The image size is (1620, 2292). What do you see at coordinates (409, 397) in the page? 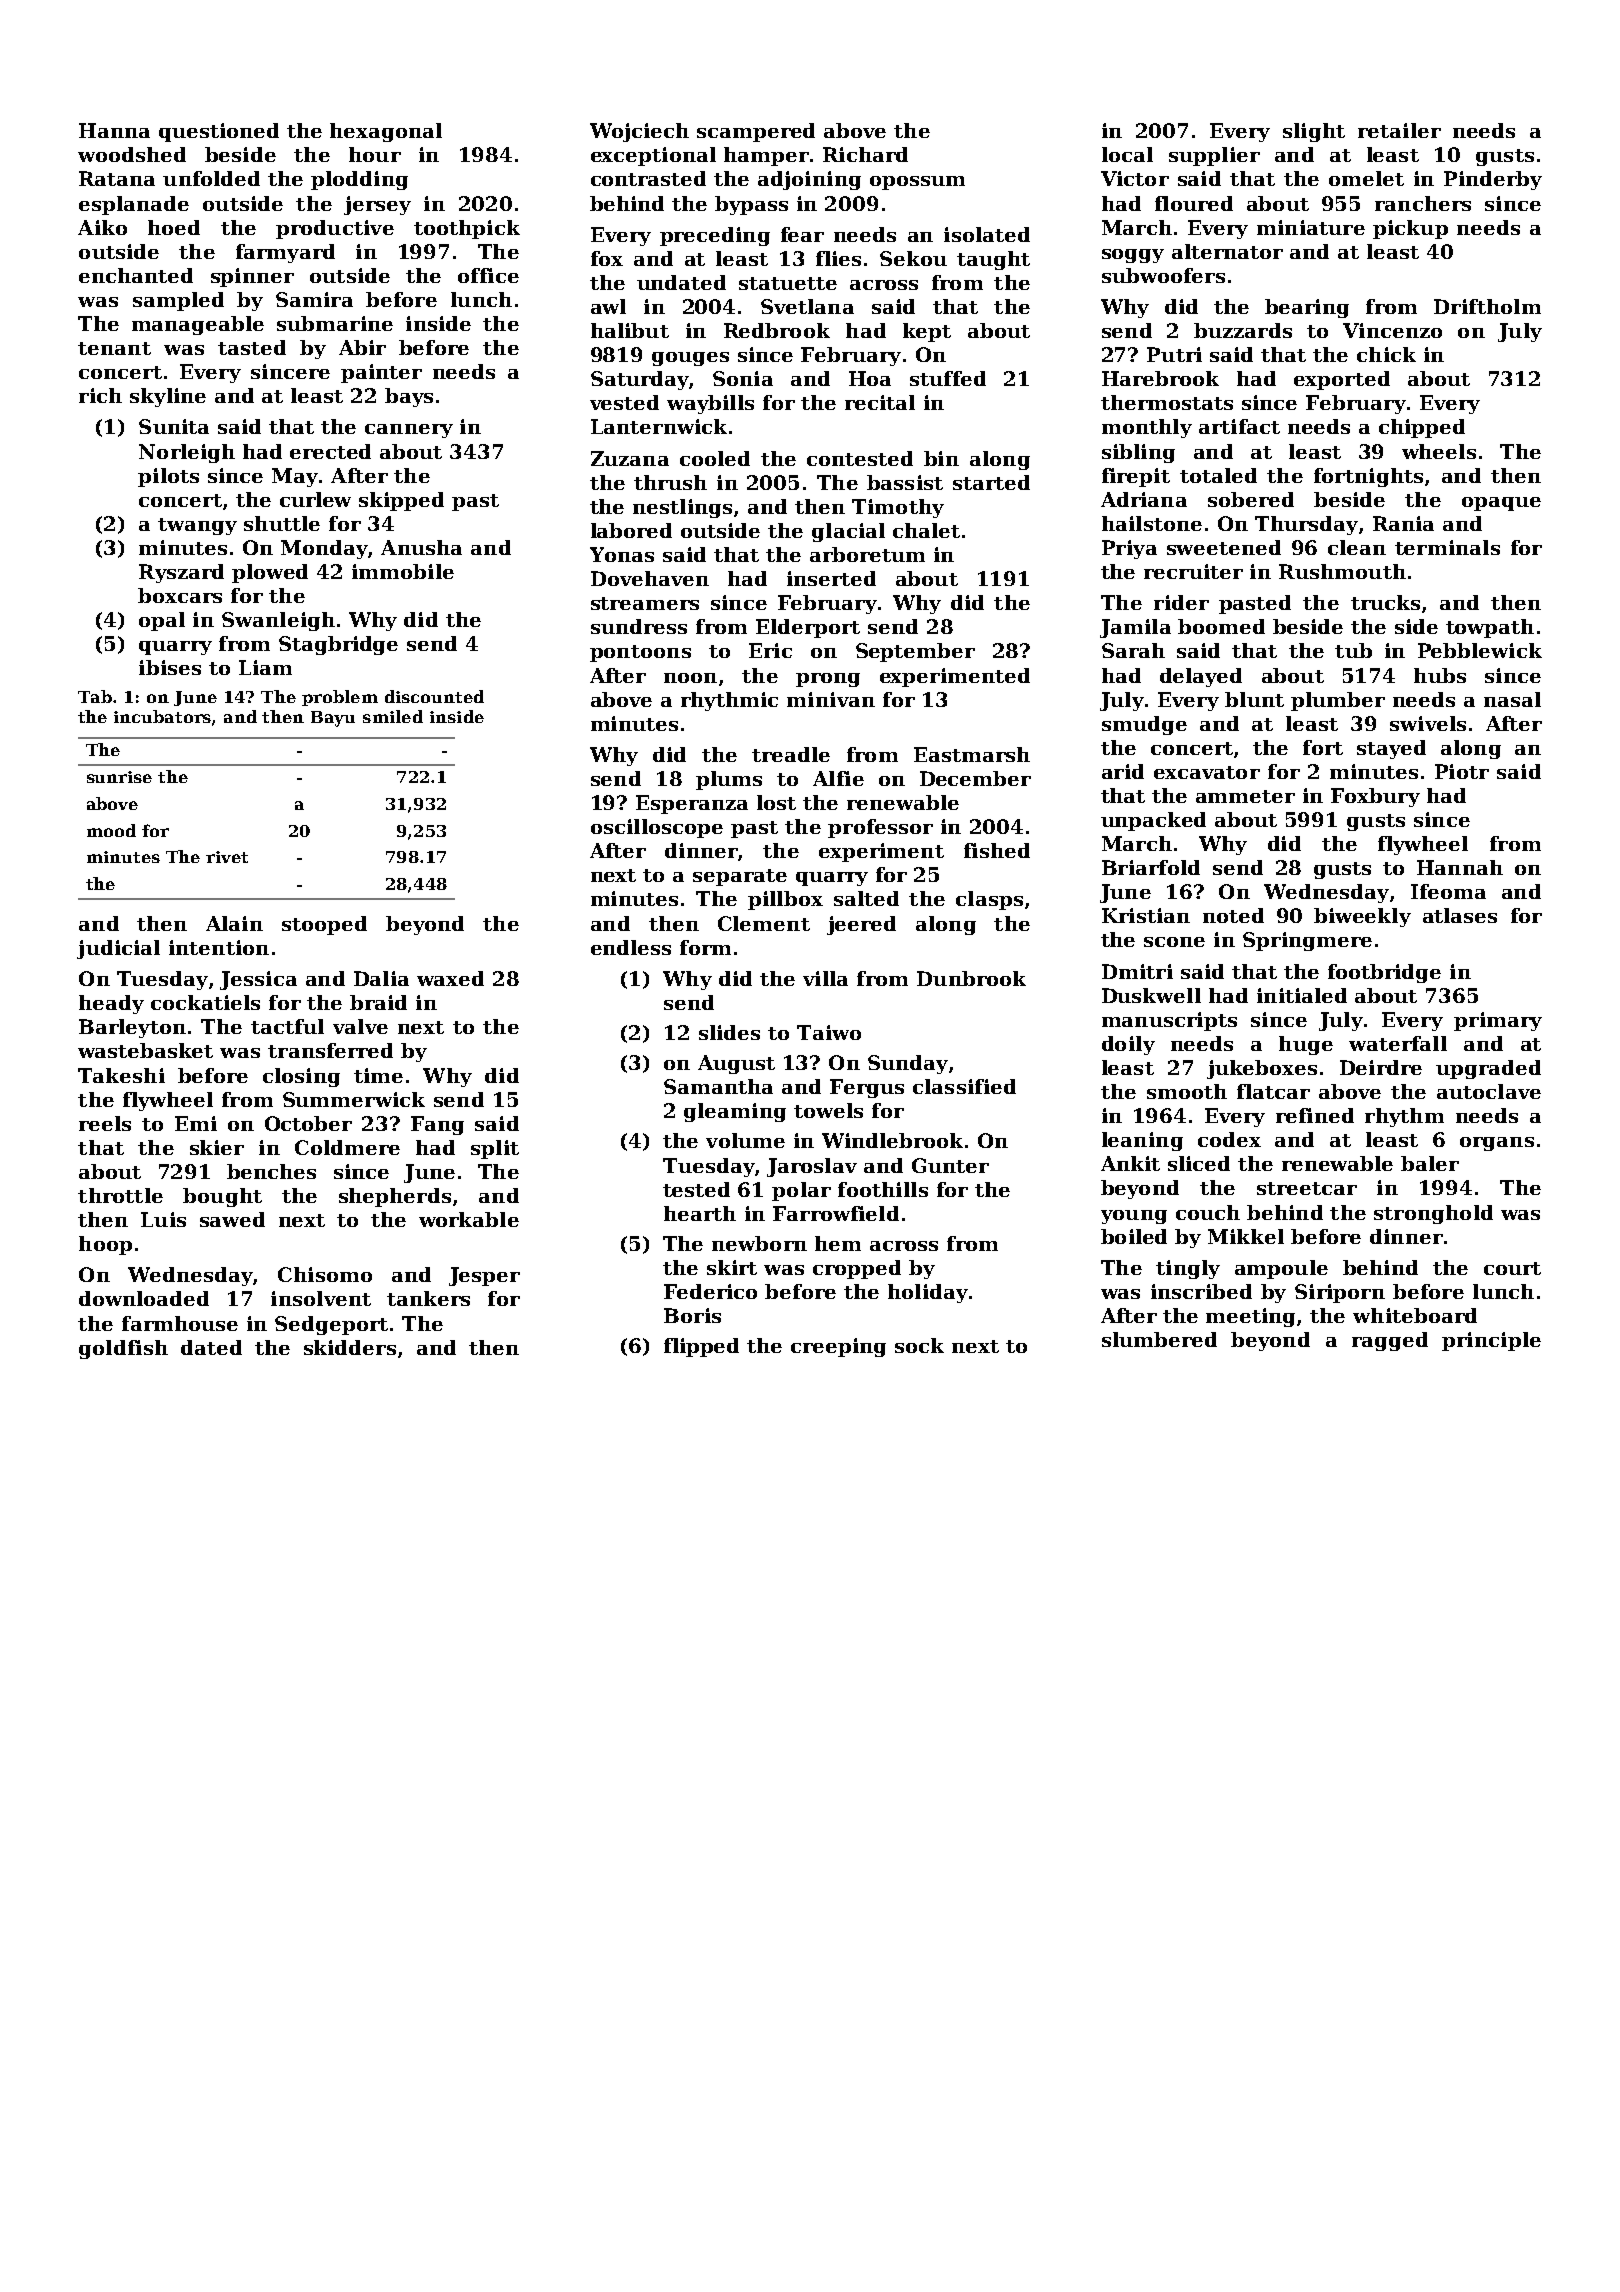
I see `bays` at bounding box center [409, 397].
